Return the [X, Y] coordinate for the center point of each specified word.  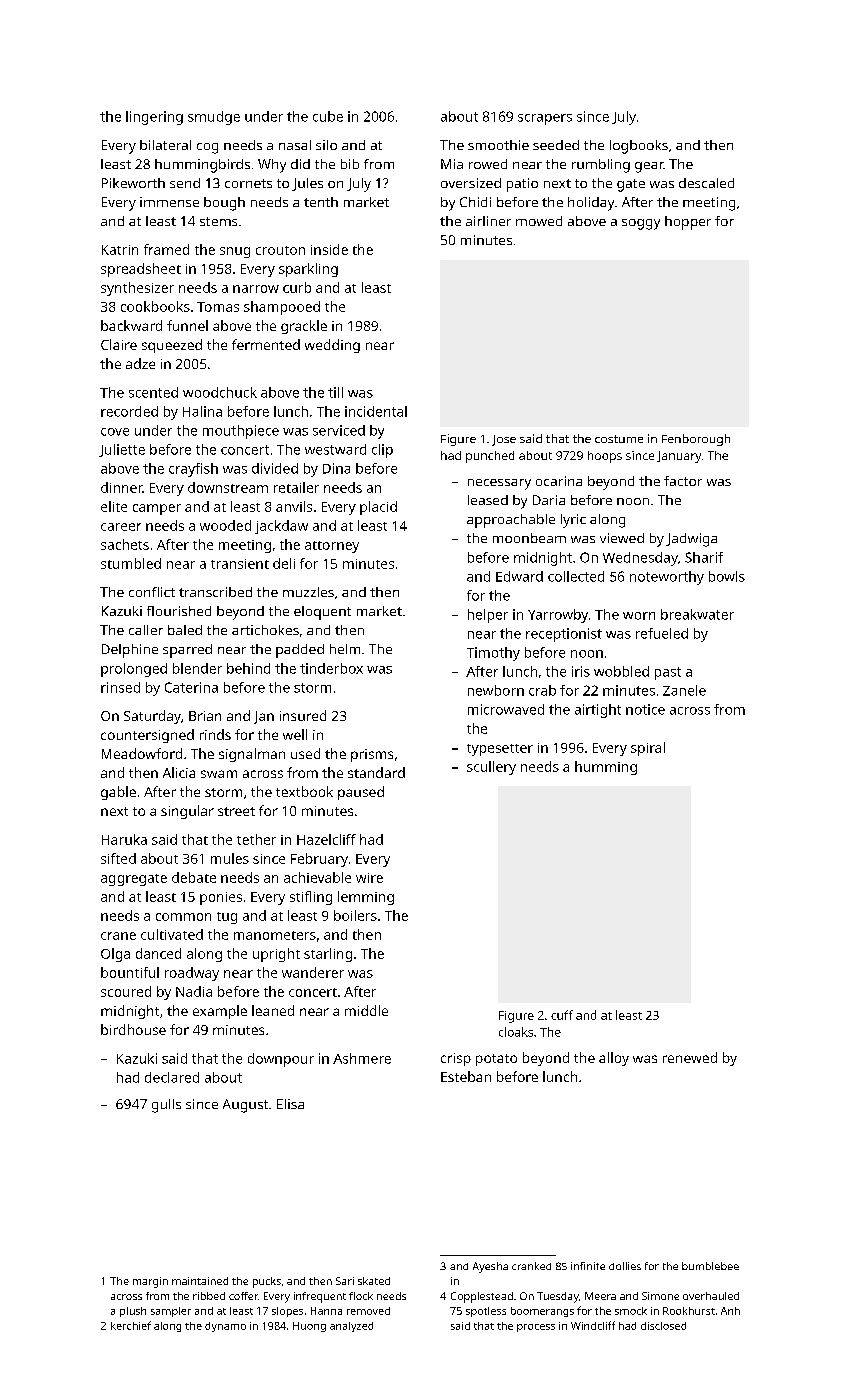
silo [326, 145]
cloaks [516, 1032]
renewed [690, 1057]
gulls [166, 1106]
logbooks [639, 147]
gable [118, 793]
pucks [267, 1282]
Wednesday [640, 559]
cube [328, 116]
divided [275, 468]
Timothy [493, 654]
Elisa [290, 1104]
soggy [641, 224]
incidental [376, 411]
